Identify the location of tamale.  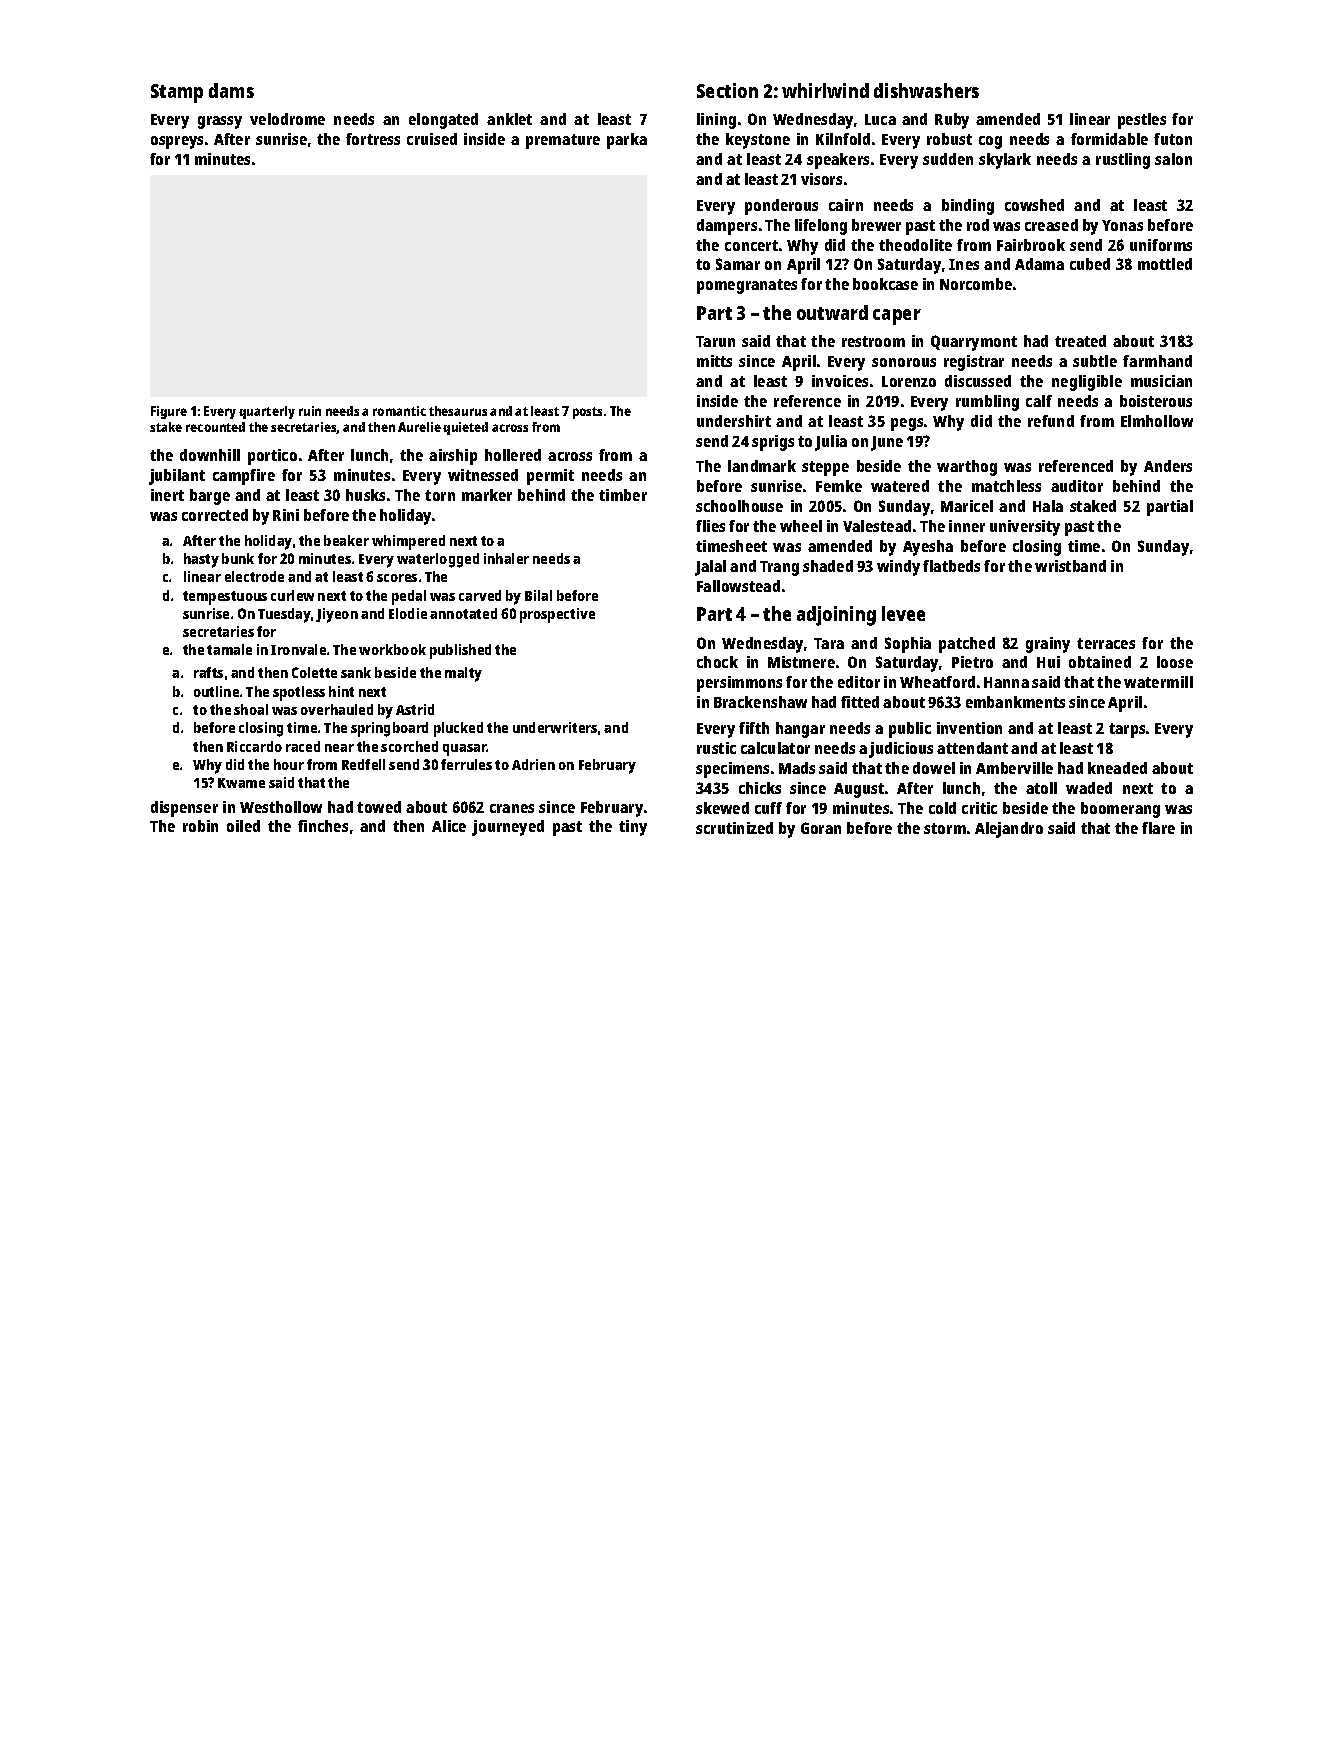
(229, 649).
